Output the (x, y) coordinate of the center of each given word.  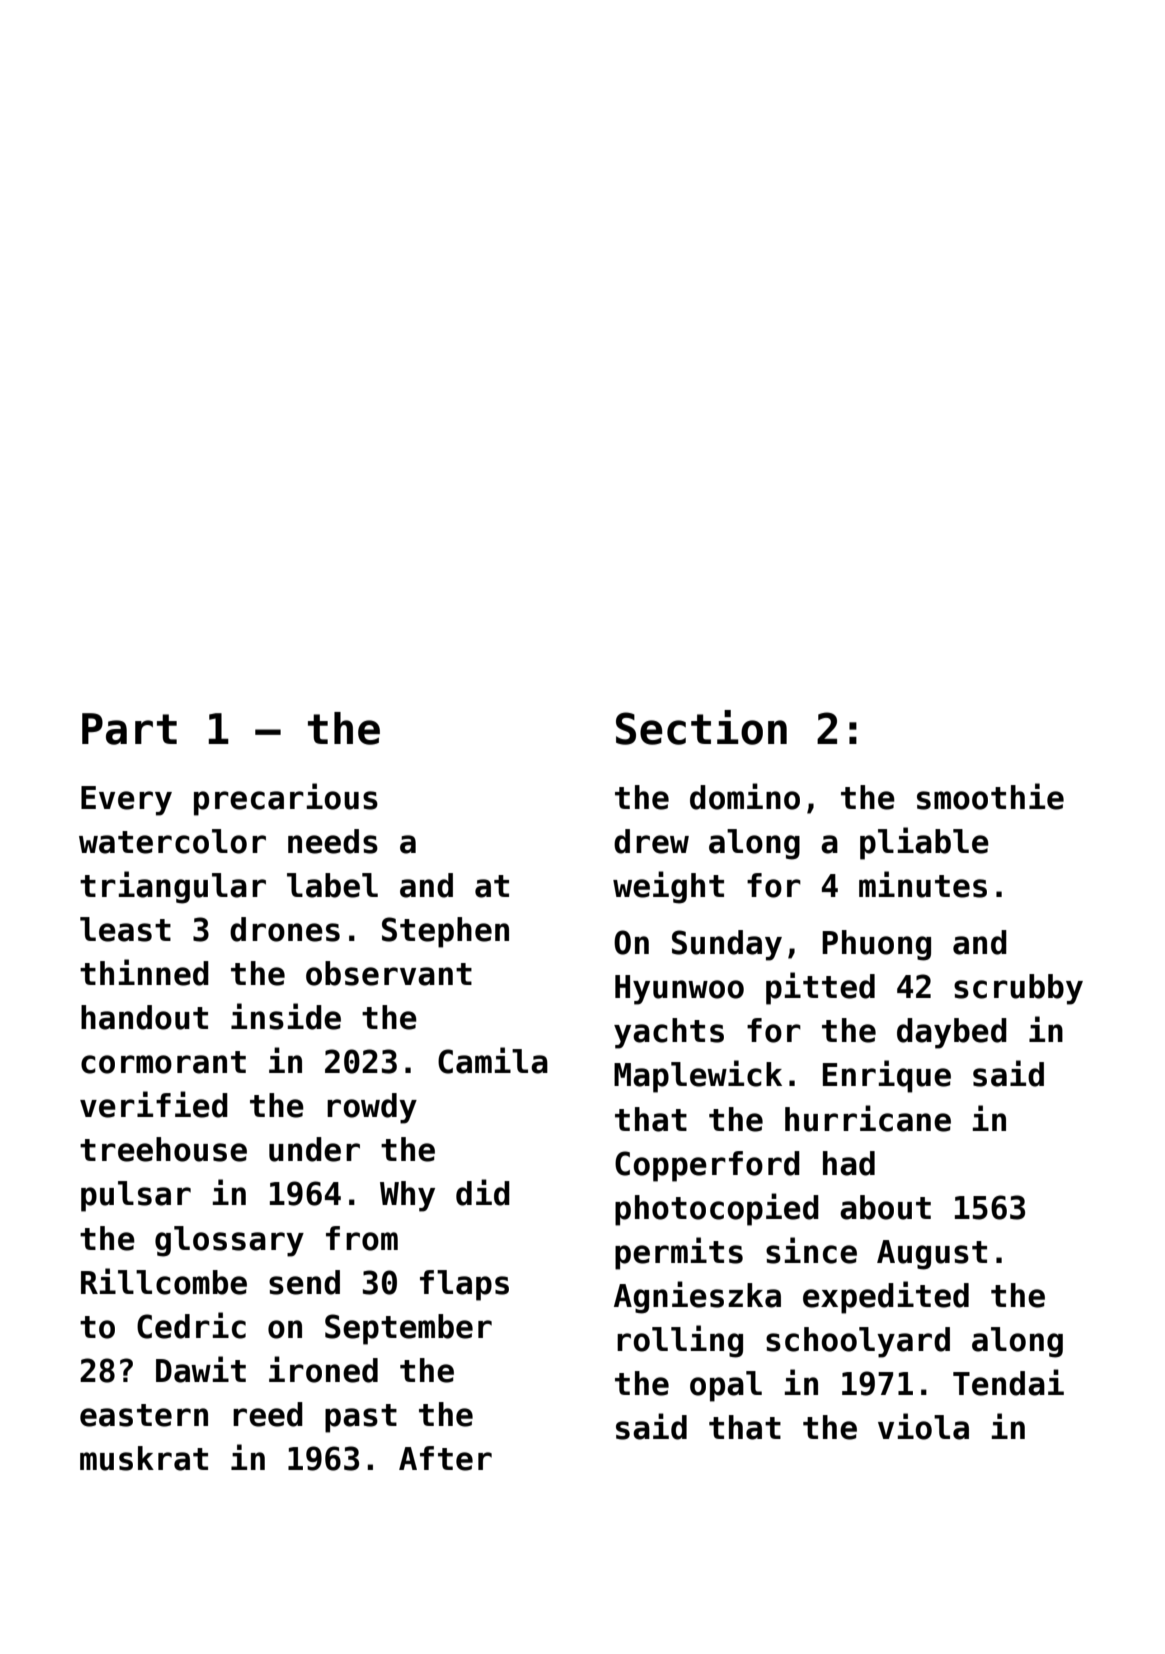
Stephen (445, 932)
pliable (924, 843)
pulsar (136, 1196)
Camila (493, 1060)
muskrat (144, 1458)
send (304, 1282)
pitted (820, 988)
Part (129, 729)
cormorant (163, 1062)
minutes (923, 884)
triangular (173, 887)
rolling (680, 1341)
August (932, 1255)
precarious (286, 799)
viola (923, 1426)
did (483, 1192)
